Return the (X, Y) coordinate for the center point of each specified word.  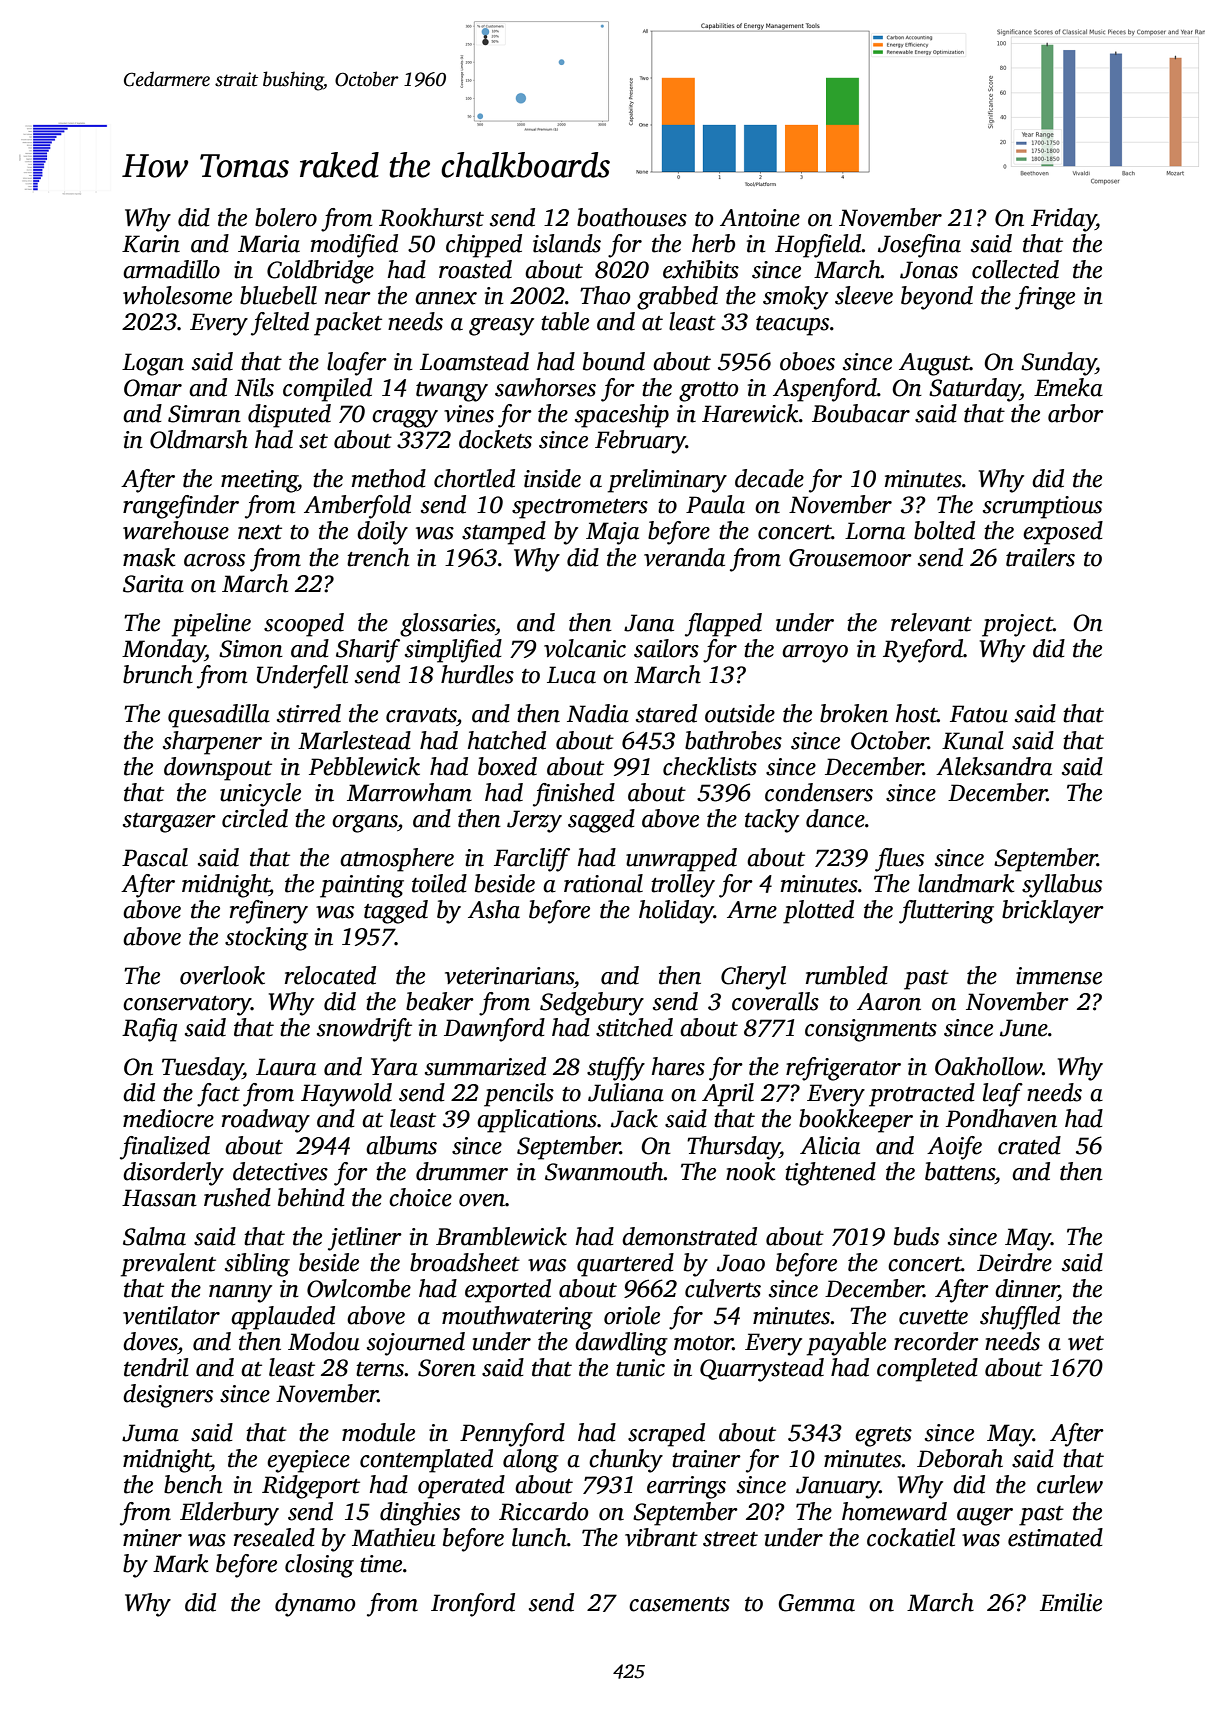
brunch (158, 674)
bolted (944, 530)
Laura (286, 1067)
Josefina (919, 246)
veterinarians (509, 976)
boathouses (632, 217)
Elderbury (229, 1514)
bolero (286, 217)
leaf (1003, 1095)
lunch (539, 1537)
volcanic (585, 648)
